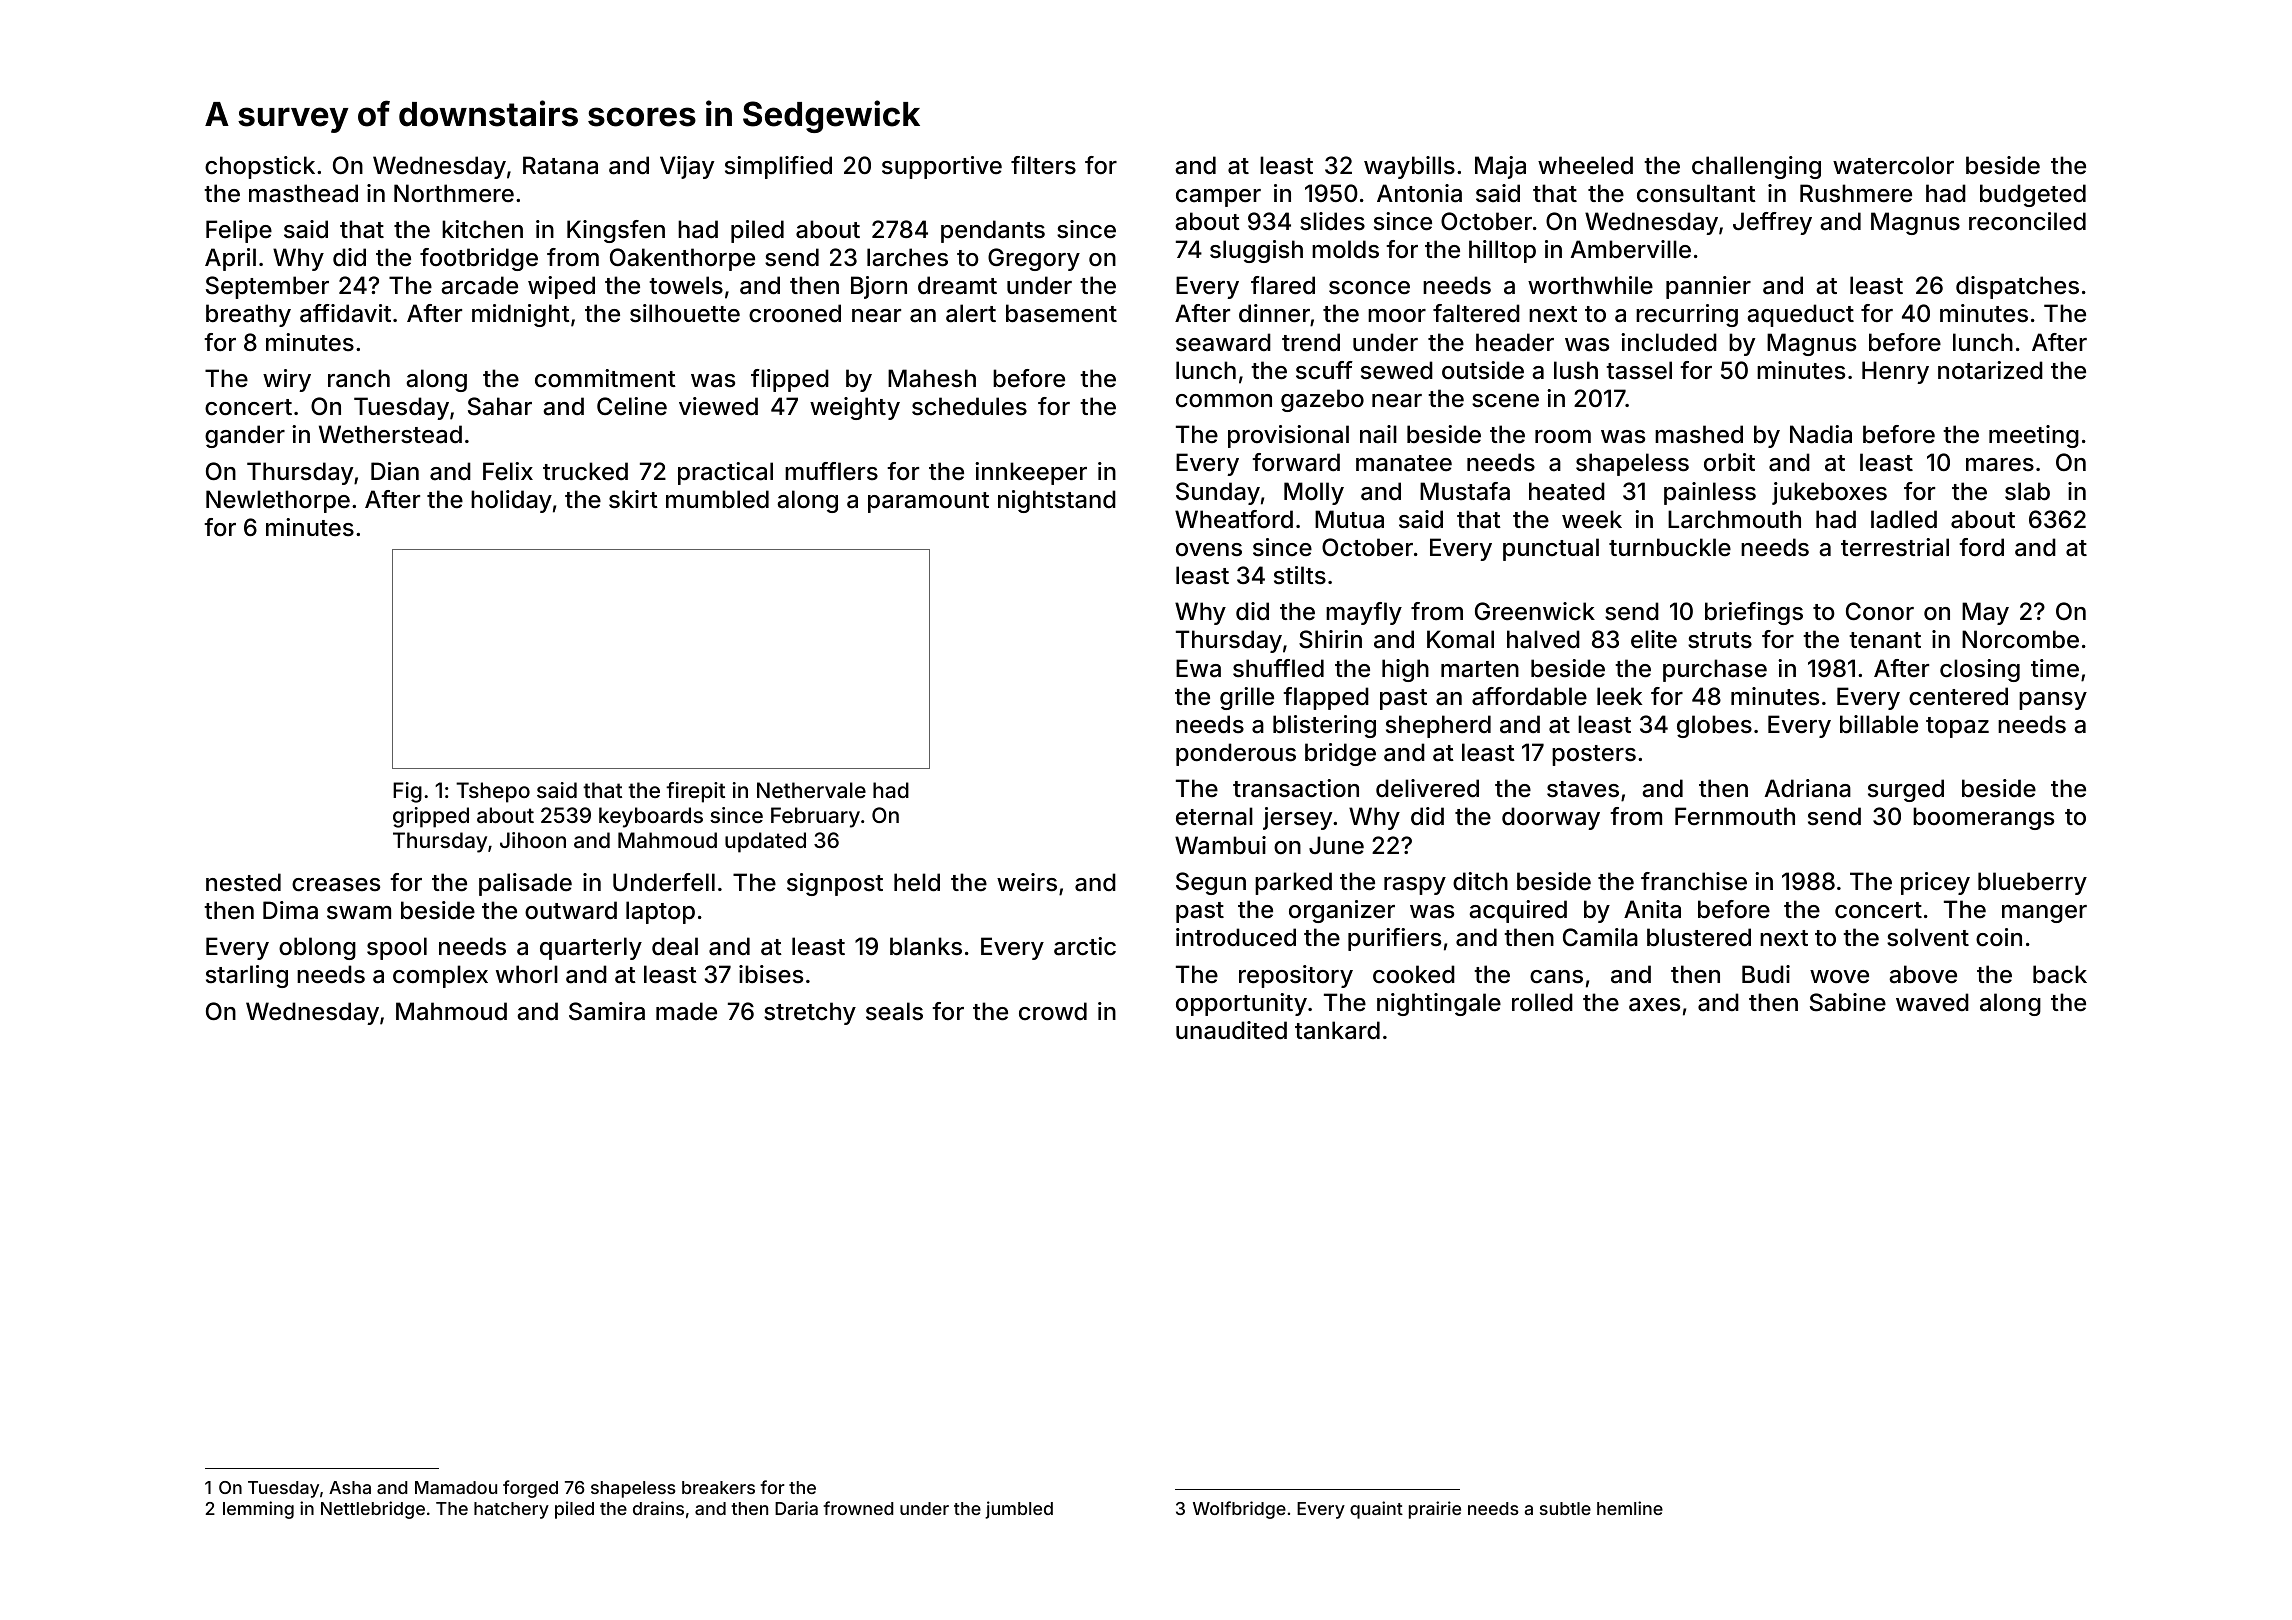 The width and height of the page is (2292, 1620). What do you see at coordinates (1376, 1510) in the page?
I see `quaint` at bounding box center [1376, 1510].
